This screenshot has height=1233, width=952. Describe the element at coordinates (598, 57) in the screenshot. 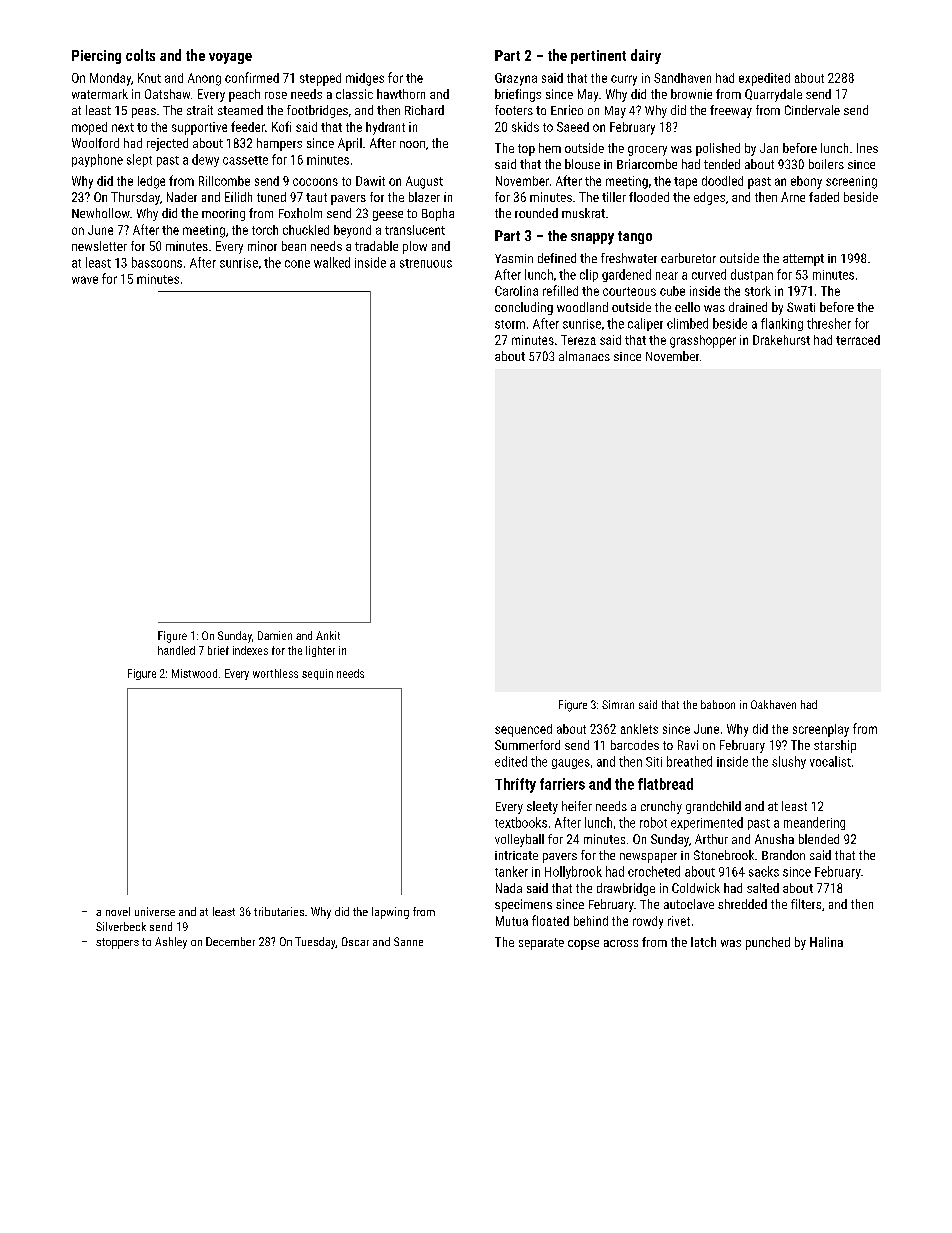

I see `pertinent` at that location.
